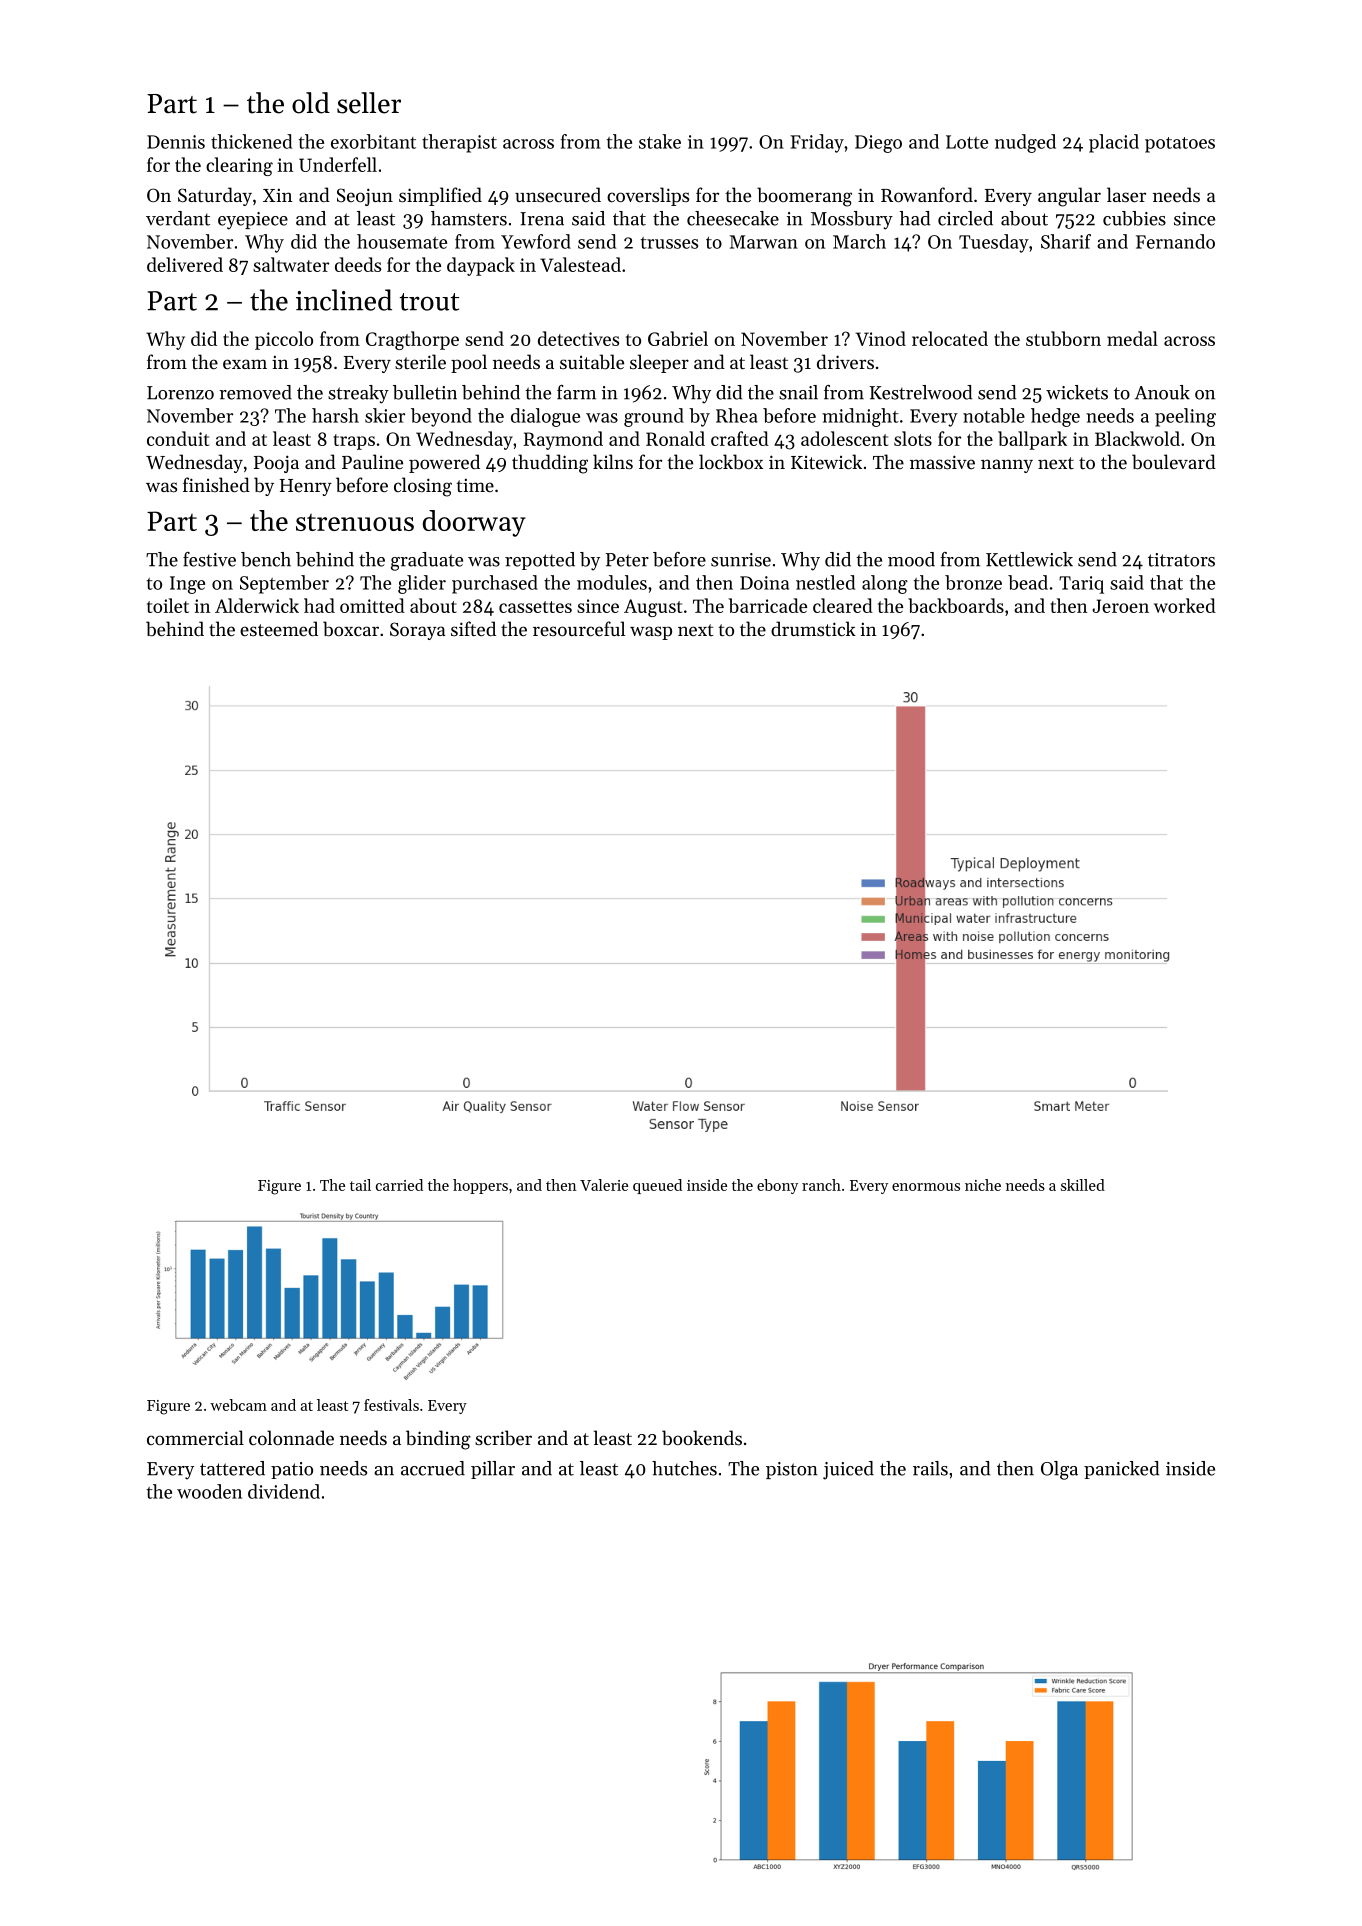 The height and width of the image is (1926, 1362). I want to click on skilled, so click(1083, 1185).
